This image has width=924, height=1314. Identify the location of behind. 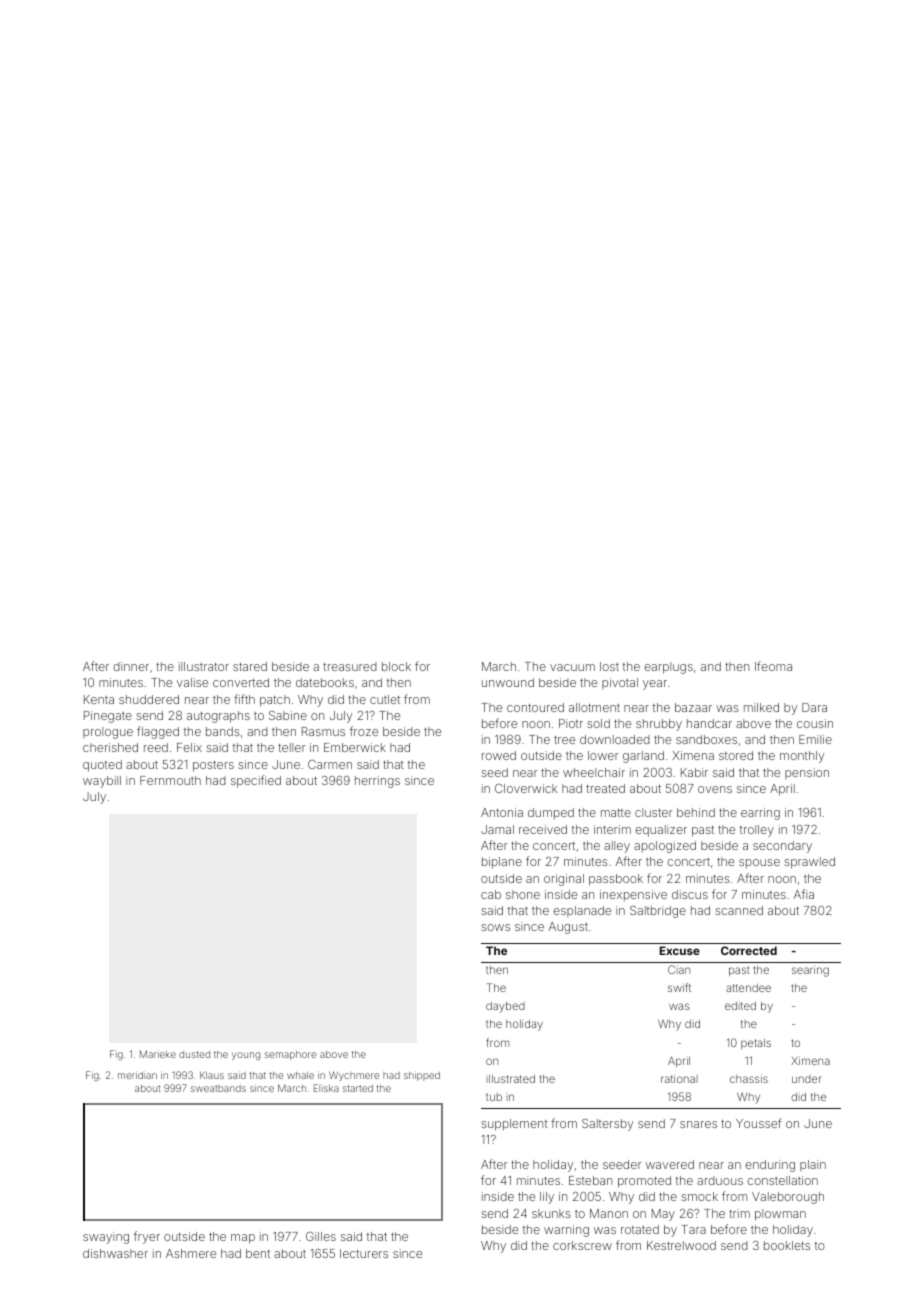
(696, 812).
